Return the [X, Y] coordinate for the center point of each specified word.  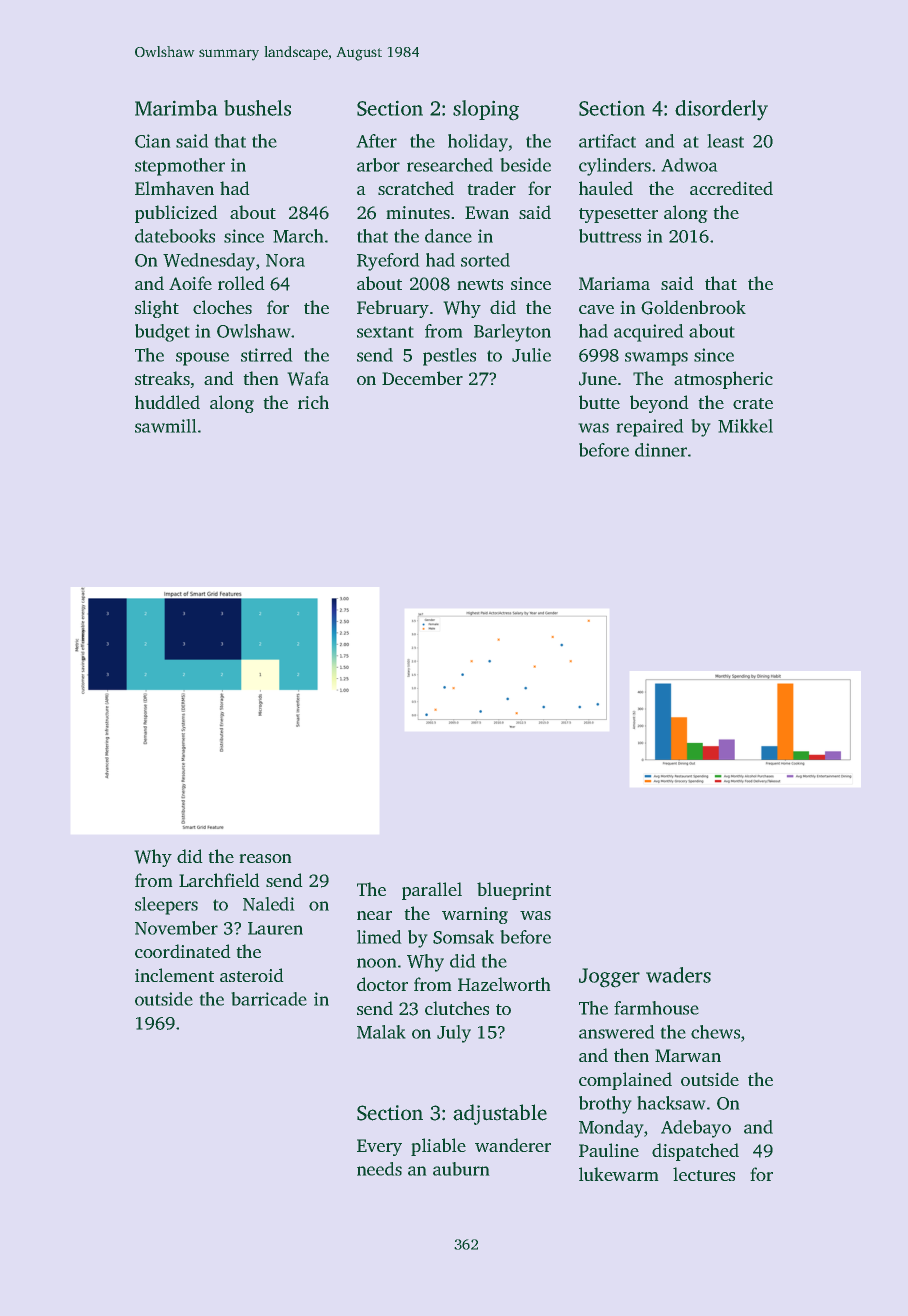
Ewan [487, 212]
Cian [153, 141]
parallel [432, 891]
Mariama [614, 283]
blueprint [514, 891]
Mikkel [745, 426]
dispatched [695, 1152]
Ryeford [388, 262]
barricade [269, 999]
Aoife [190, 283]
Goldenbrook [693, 307]
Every [379, 1147]
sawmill [166, 426]
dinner [661, 450]
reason [265, 858]
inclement [174, 975]
